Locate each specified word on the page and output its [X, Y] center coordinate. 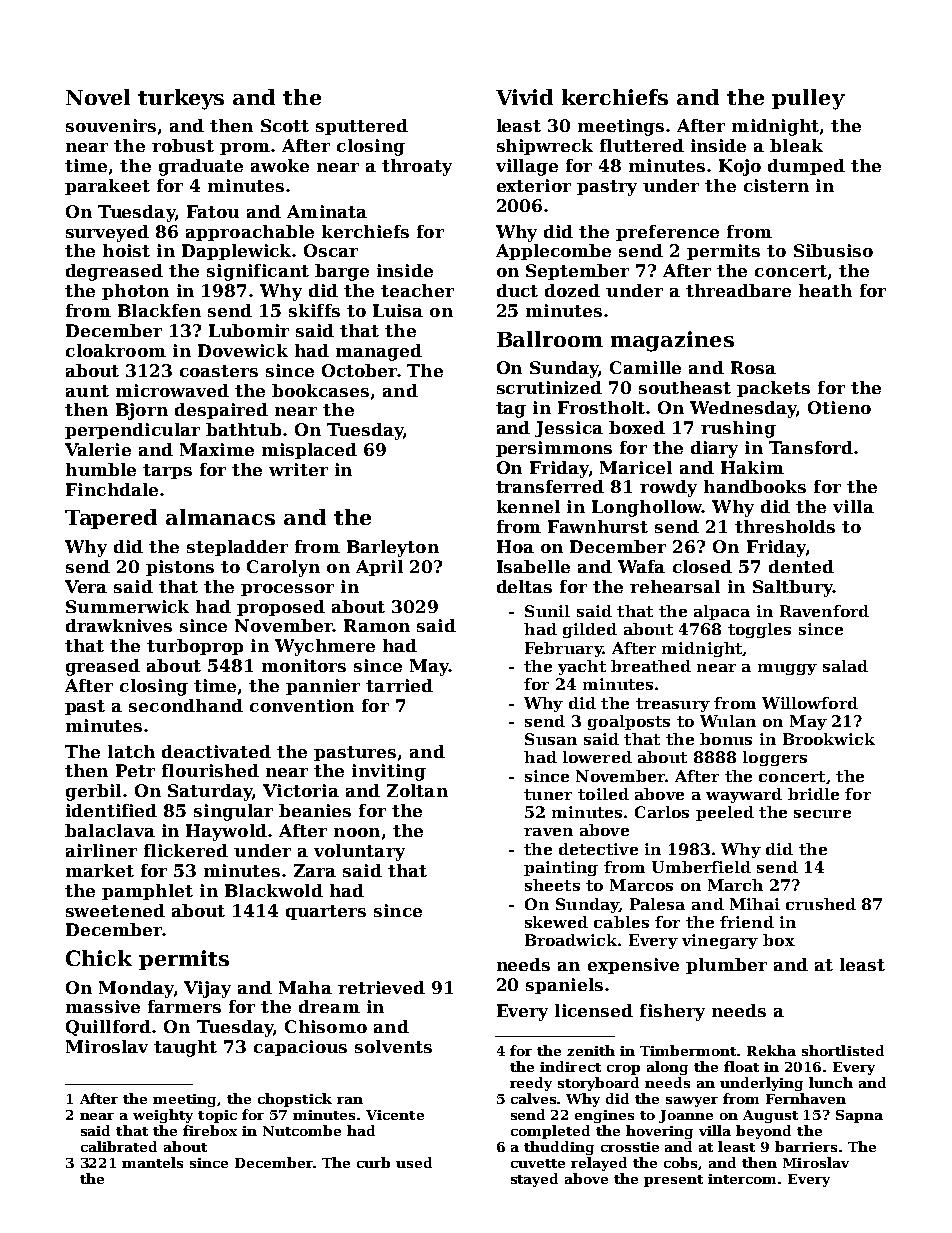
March [735, 885]
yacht [582, 667]
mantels [152, 1162]
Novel [98, 97]
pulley [808, 99]
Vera [86, 586]
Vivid [524, 97]
